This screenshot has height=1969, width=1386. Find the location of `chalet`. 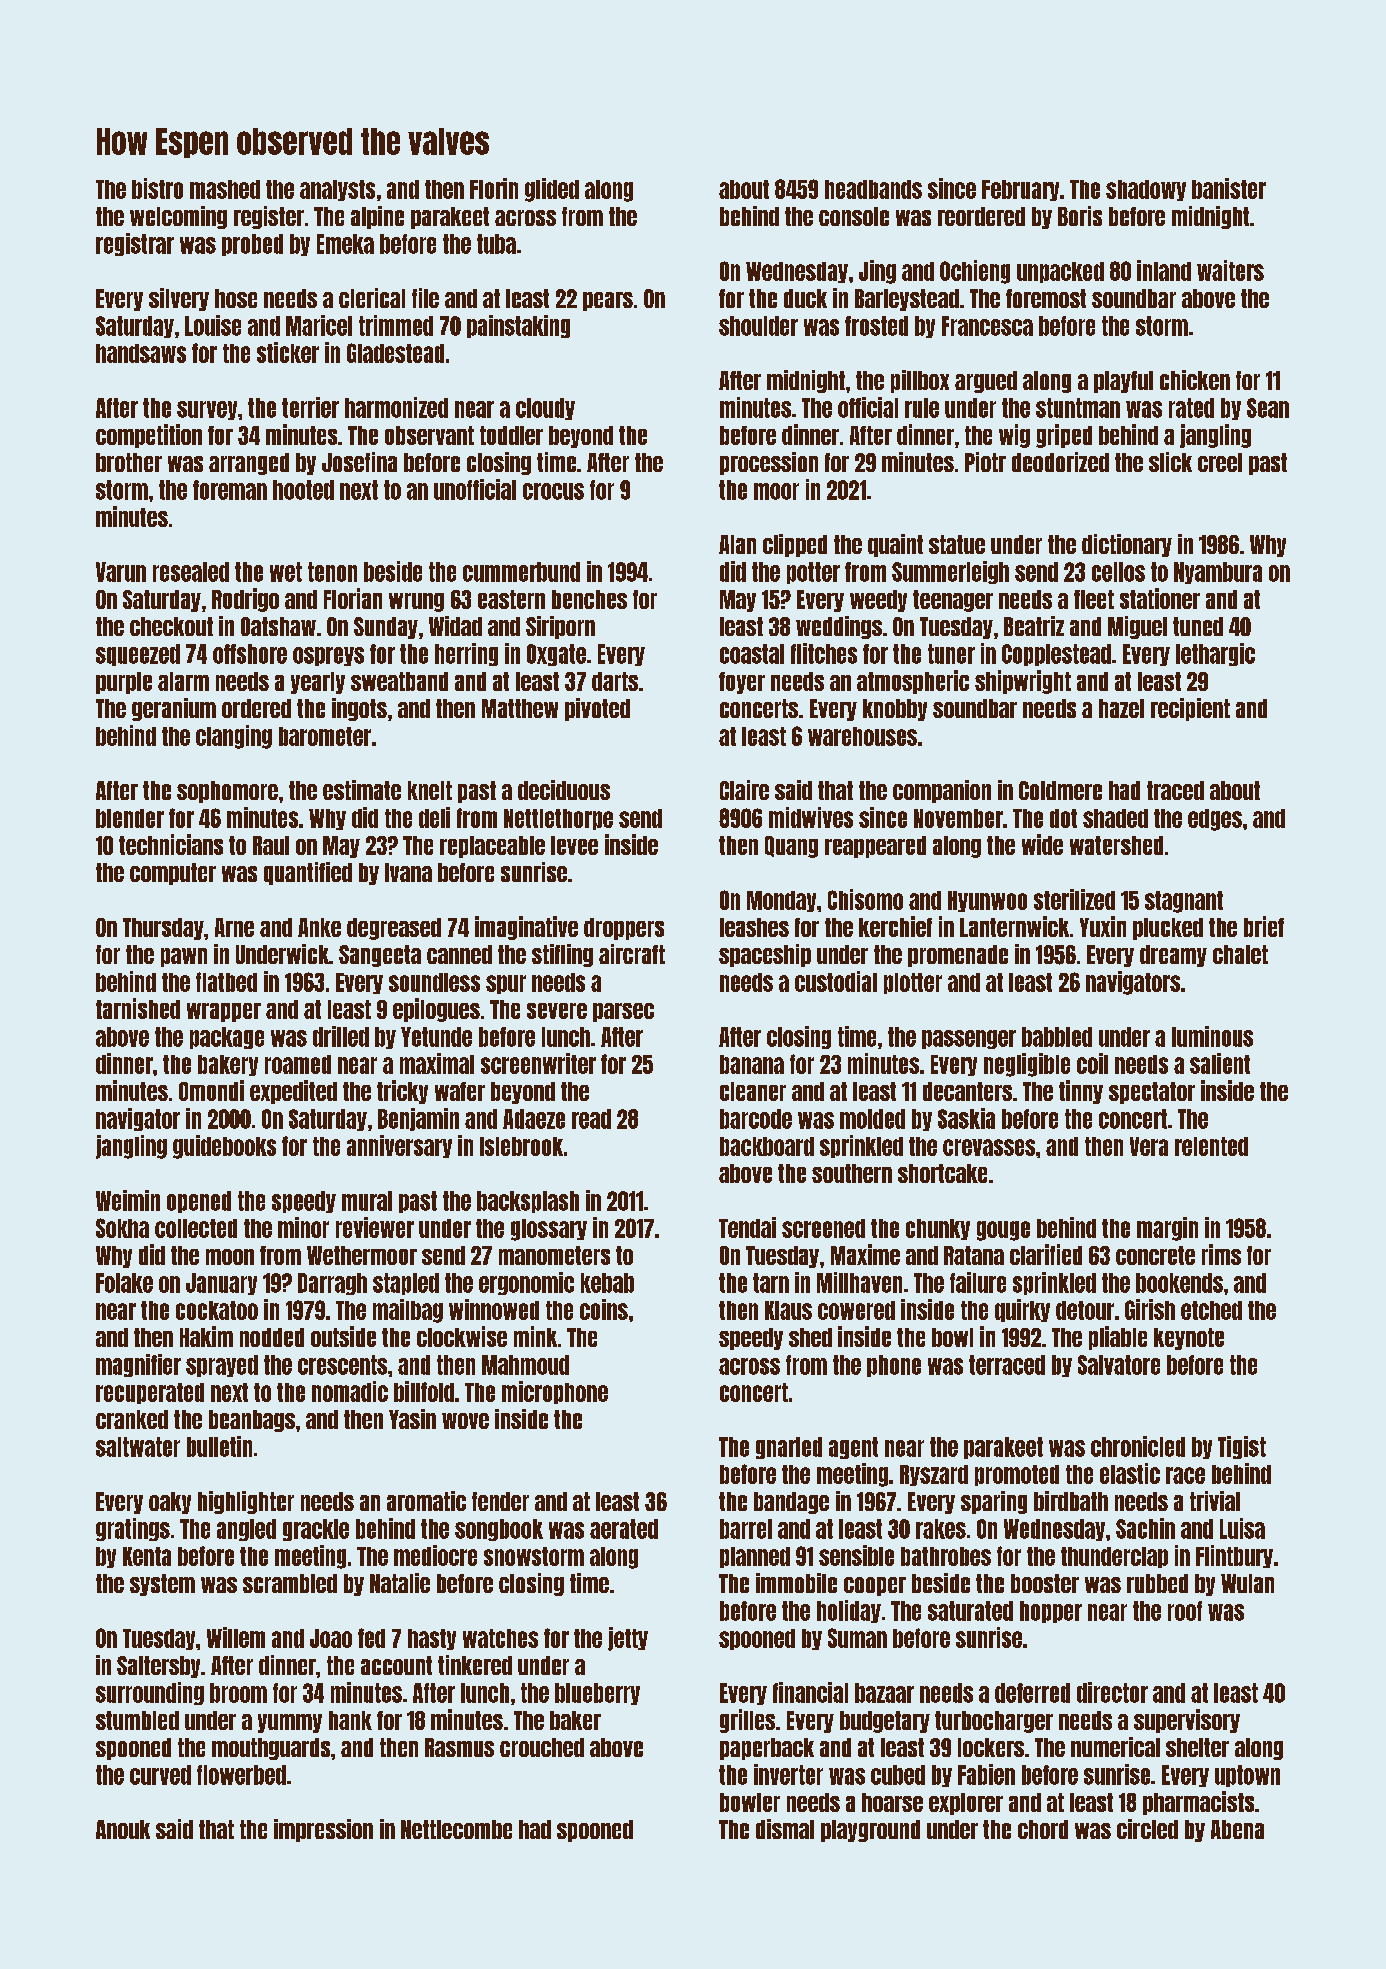

chalet is located at coordinates (1240, 954).
